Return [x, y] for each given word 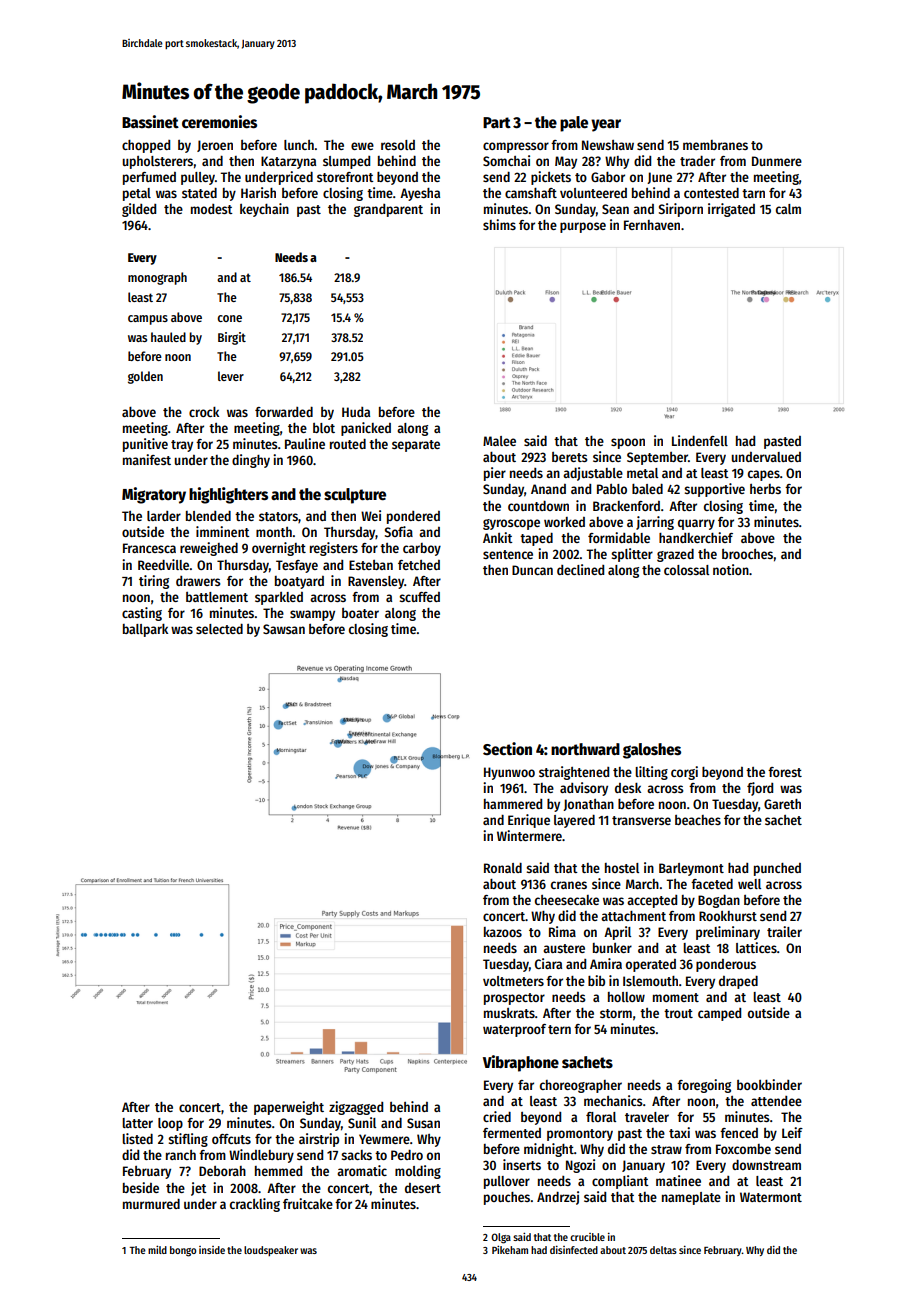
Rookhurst [728, 916]
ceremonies [219, 122]
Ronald [503, 868]
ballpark [145, 630]
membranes [715, 145]
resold [398, 145]
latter [137, 1123]
